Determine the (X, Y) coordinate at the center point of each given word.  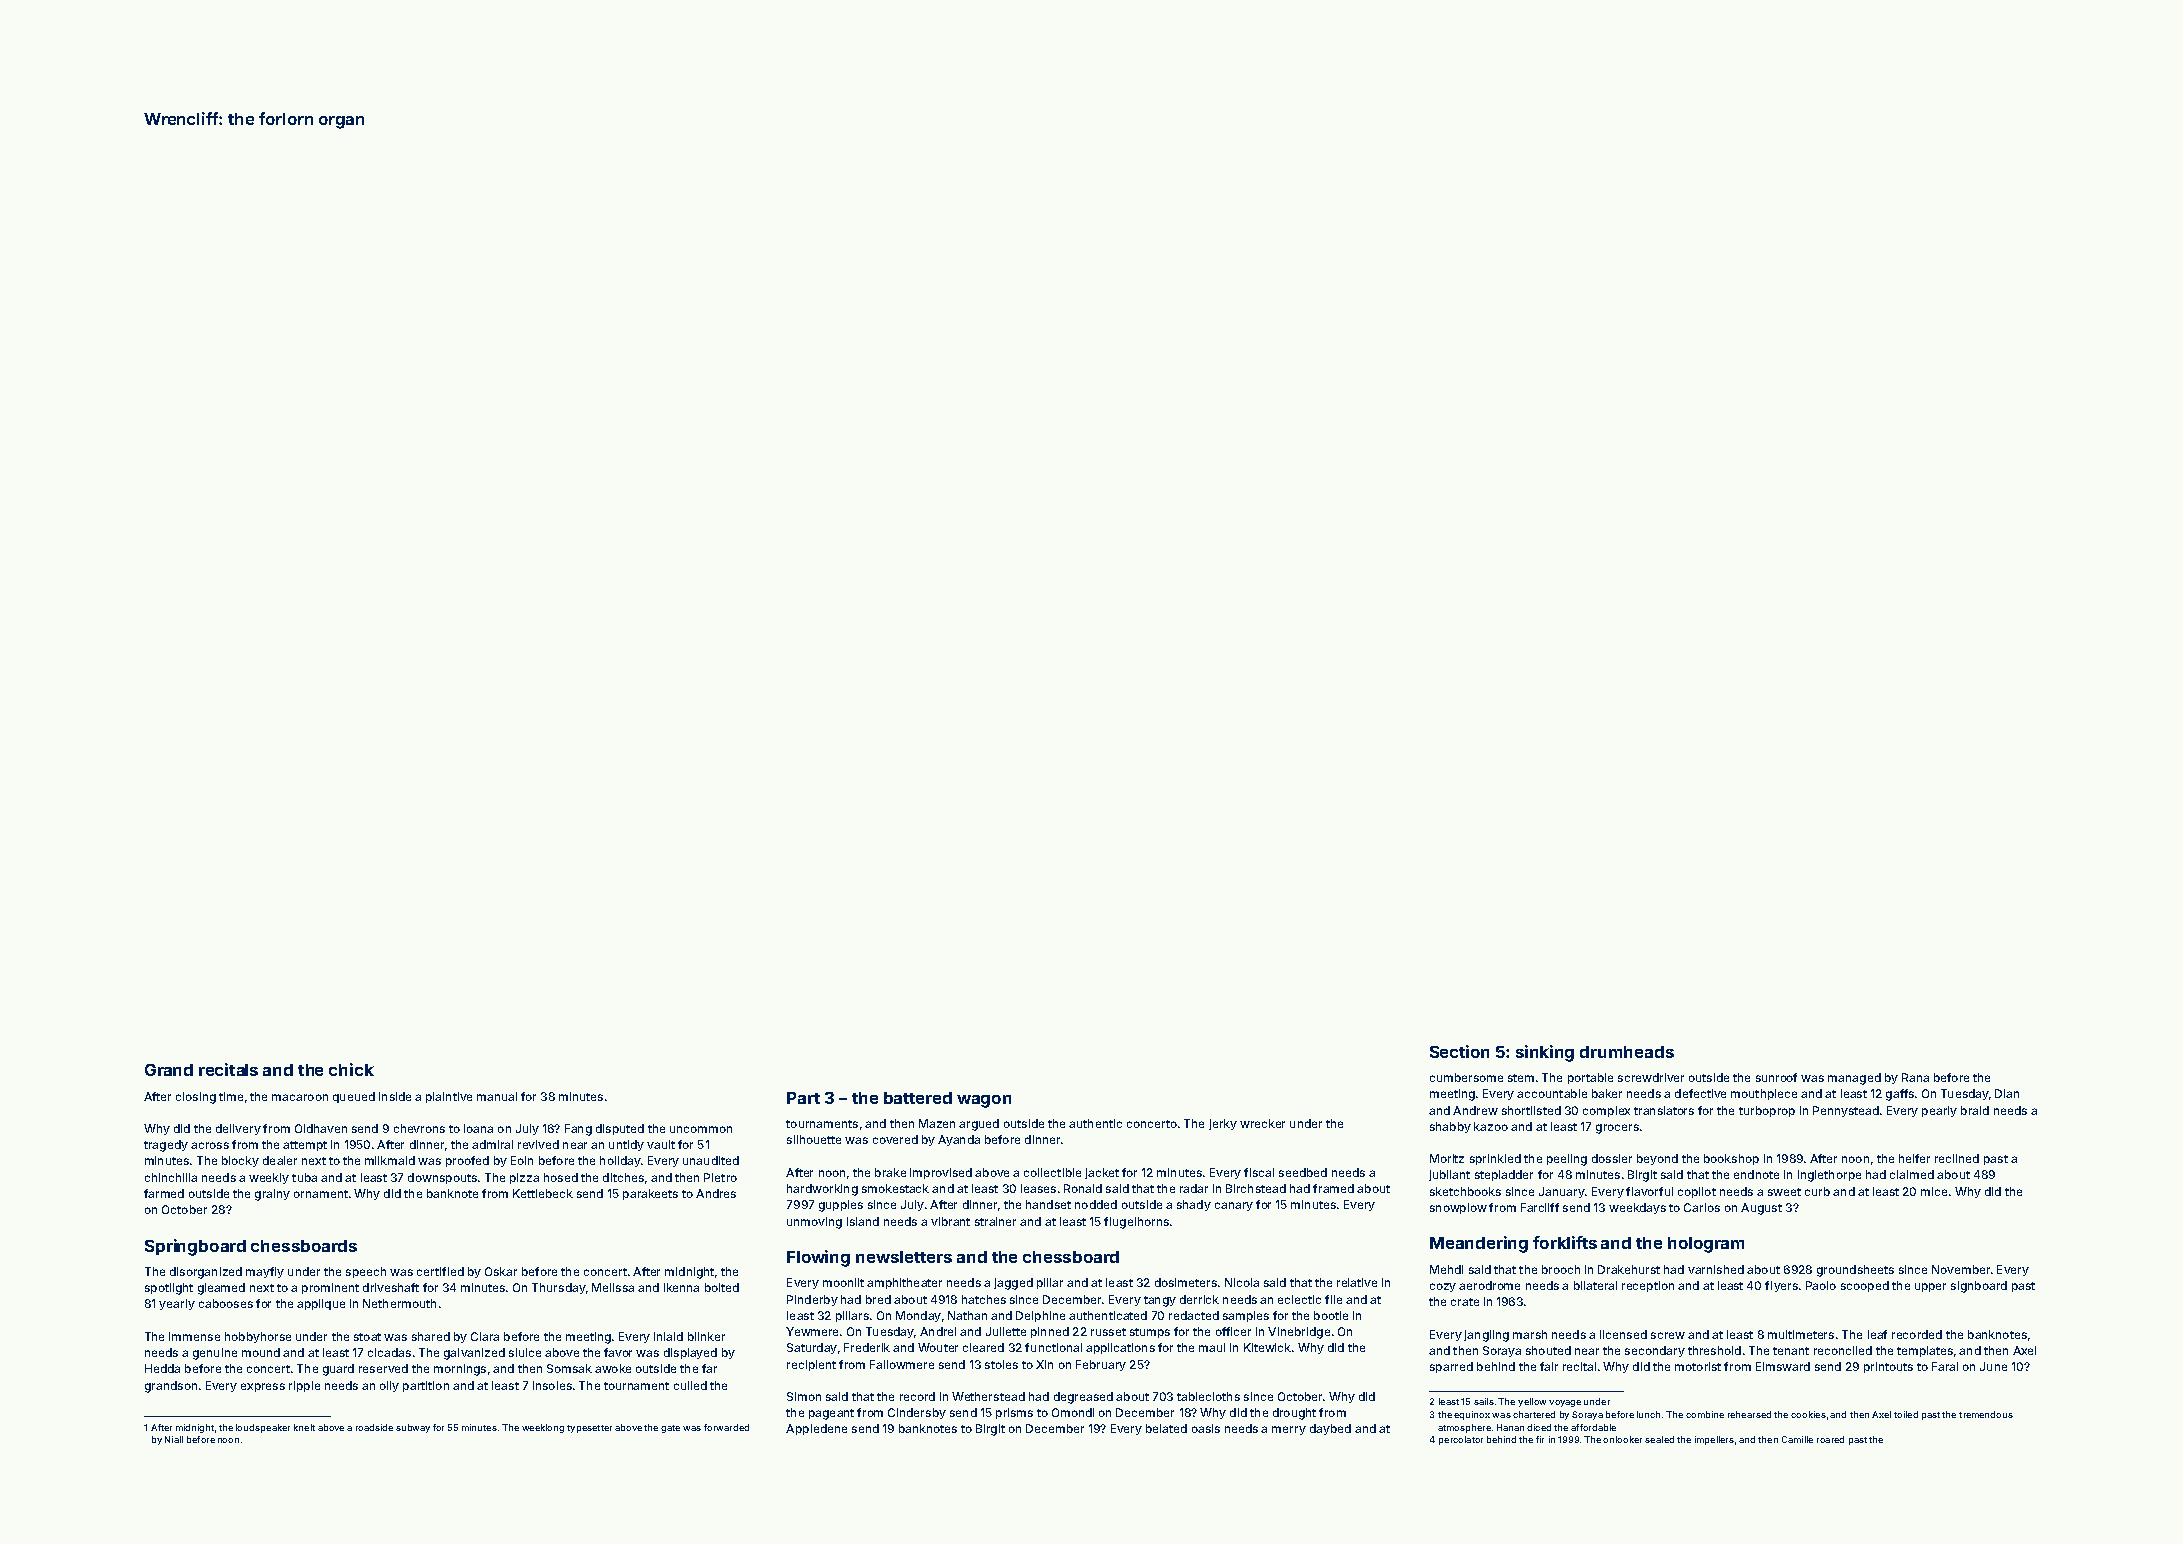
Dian (2007, 1093)
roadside (374, 1427)
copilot (1697, 1192)
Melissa (613, 1287)
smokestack (895, 1188)
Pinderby (812, 1300)
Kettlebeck (543, 1193)
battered (918, 1098)
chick (351, 1069)
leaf (1877, 1334)
